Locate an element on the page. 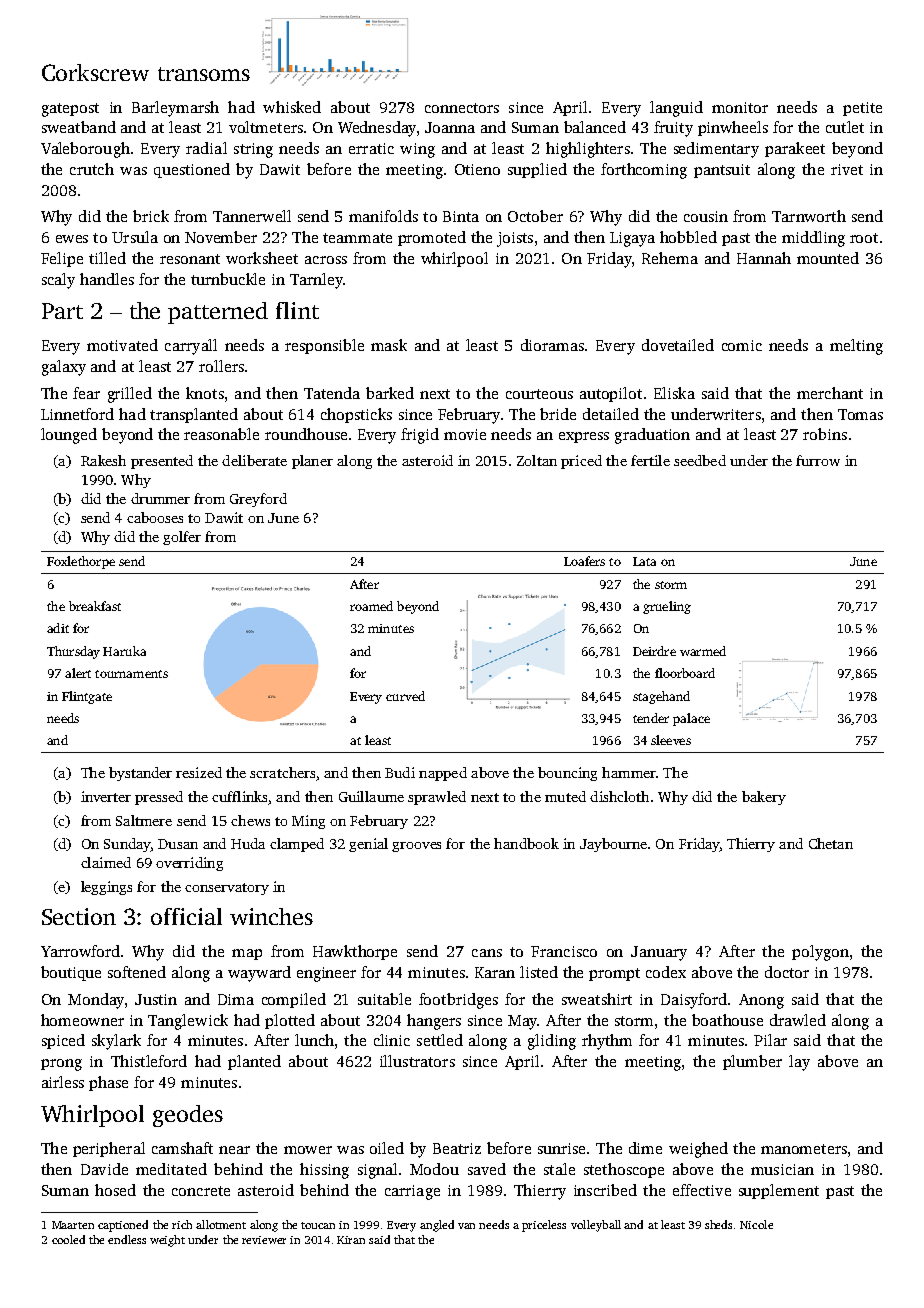  supplied is located at coordinates (537, 170).
